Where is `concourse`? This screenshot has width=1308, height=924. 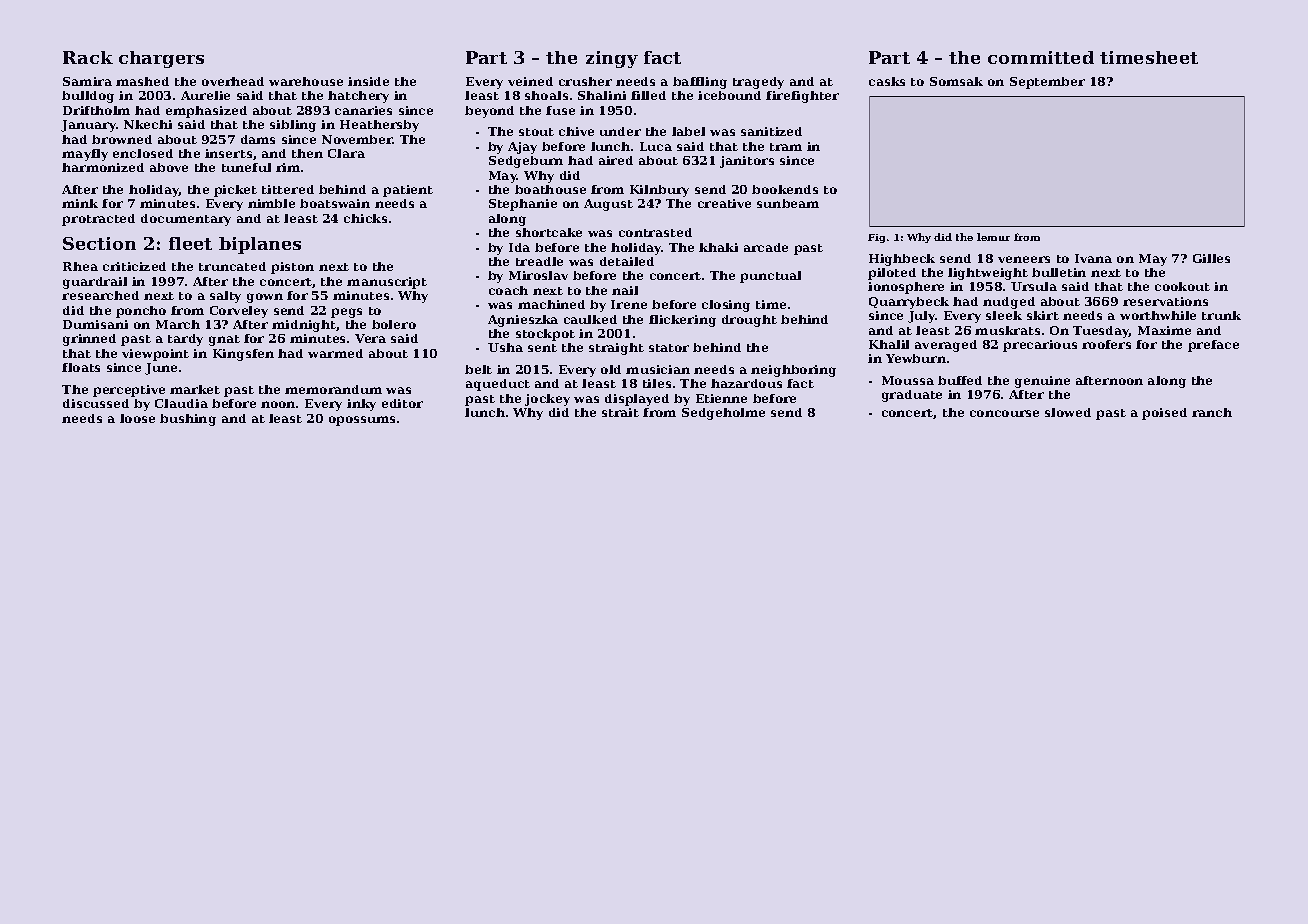
concourse is located at coordinates (1004, 413).
